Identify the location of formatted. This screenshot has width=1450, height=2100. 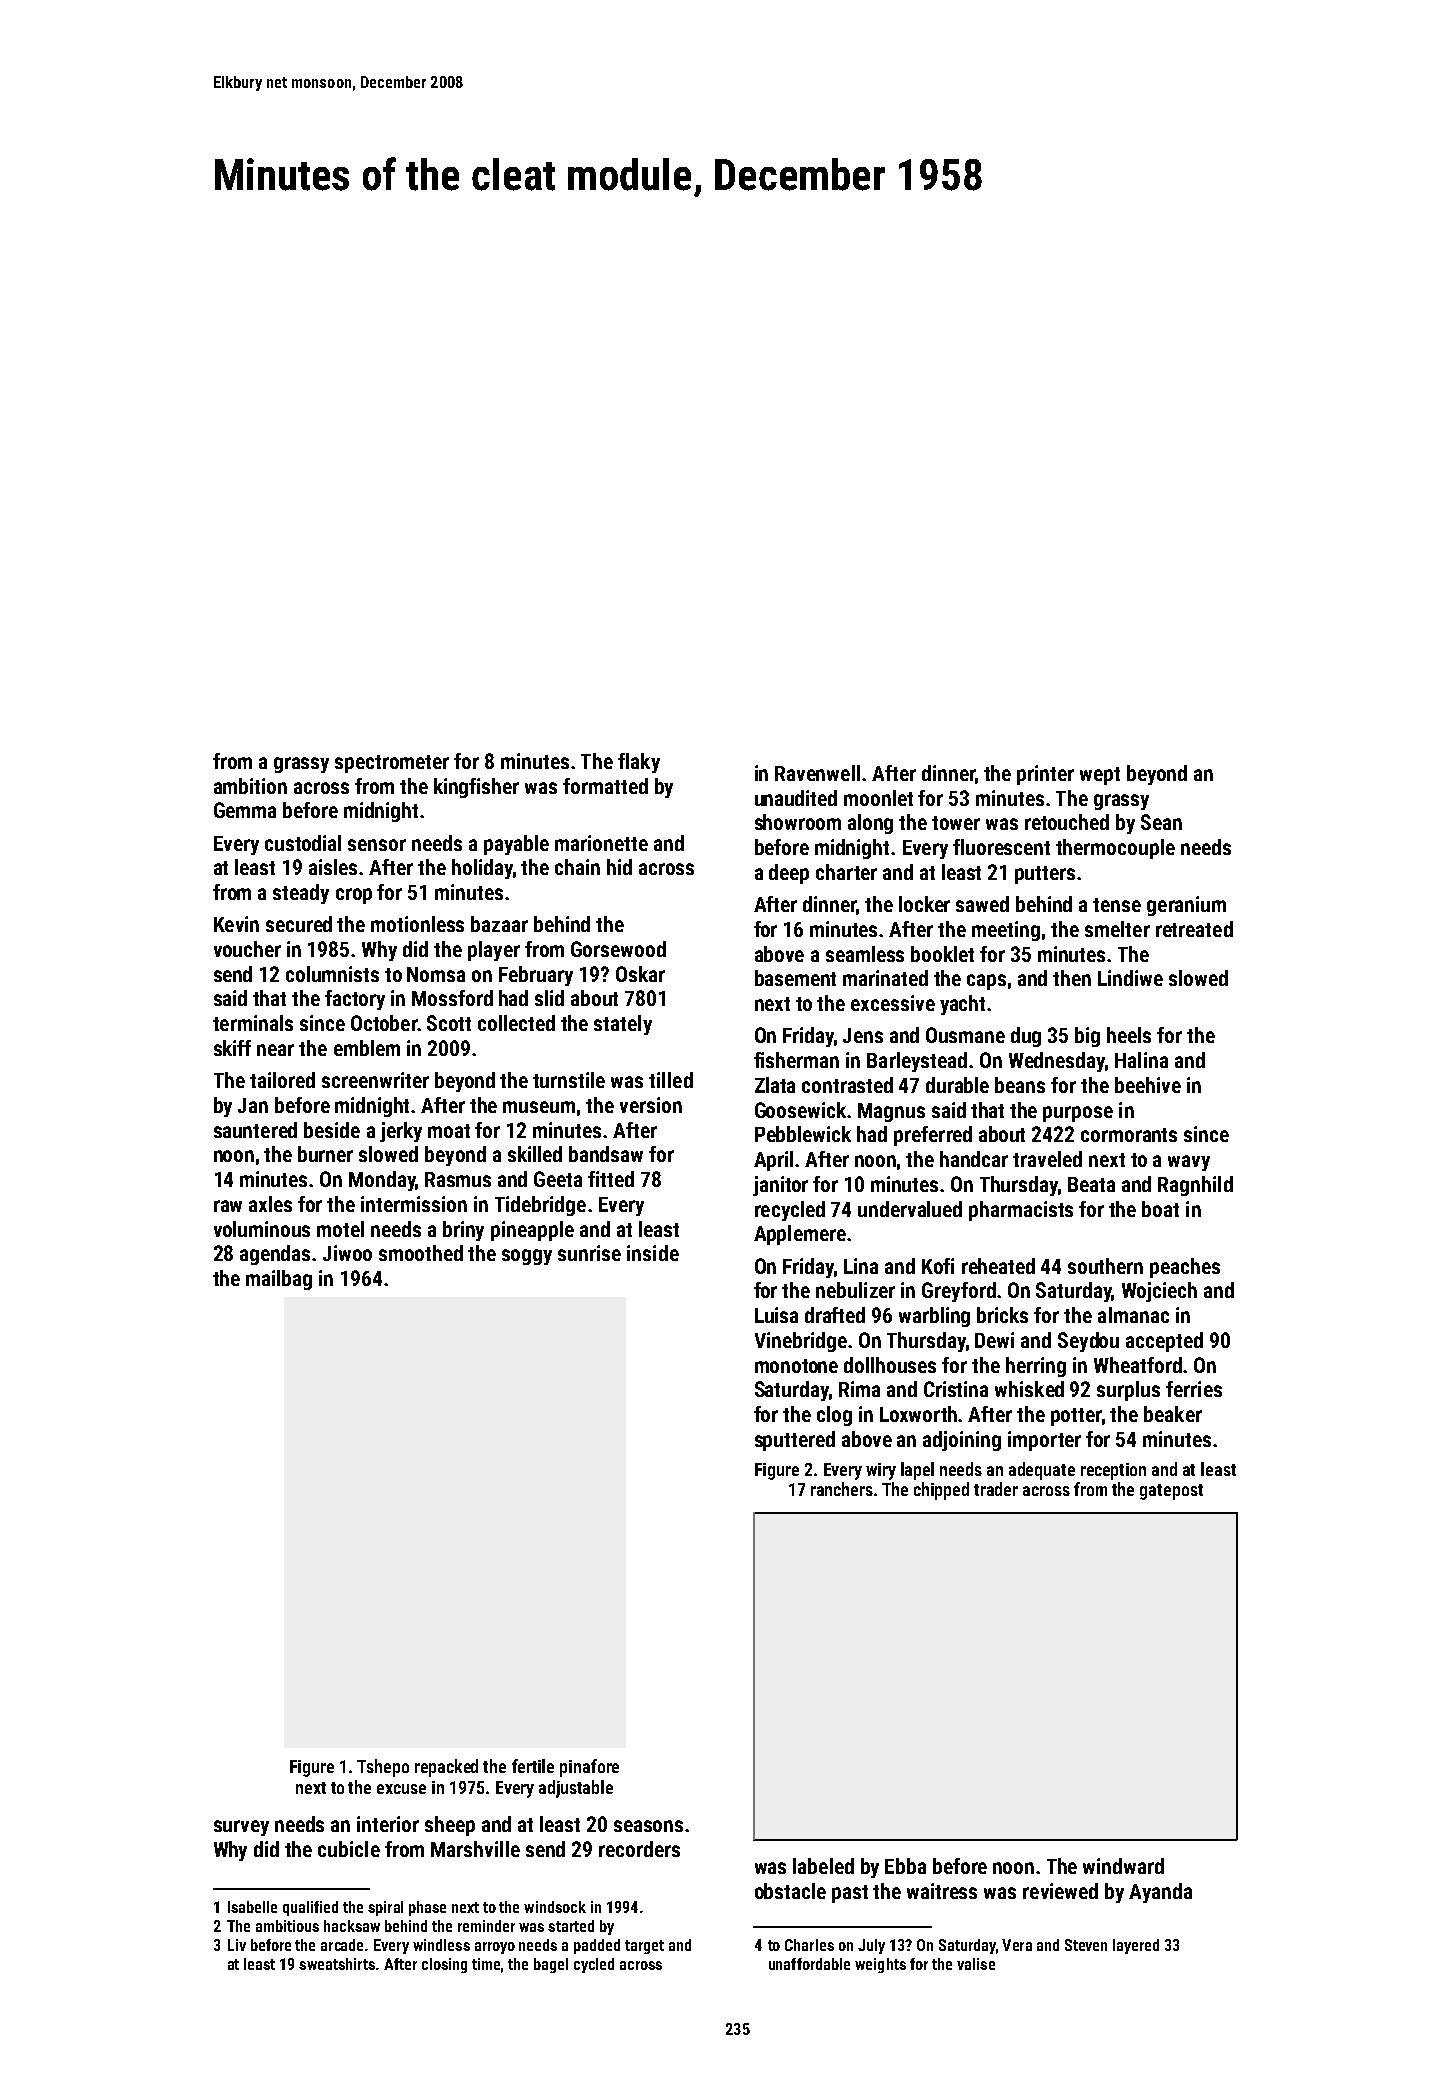
(605, 786).
